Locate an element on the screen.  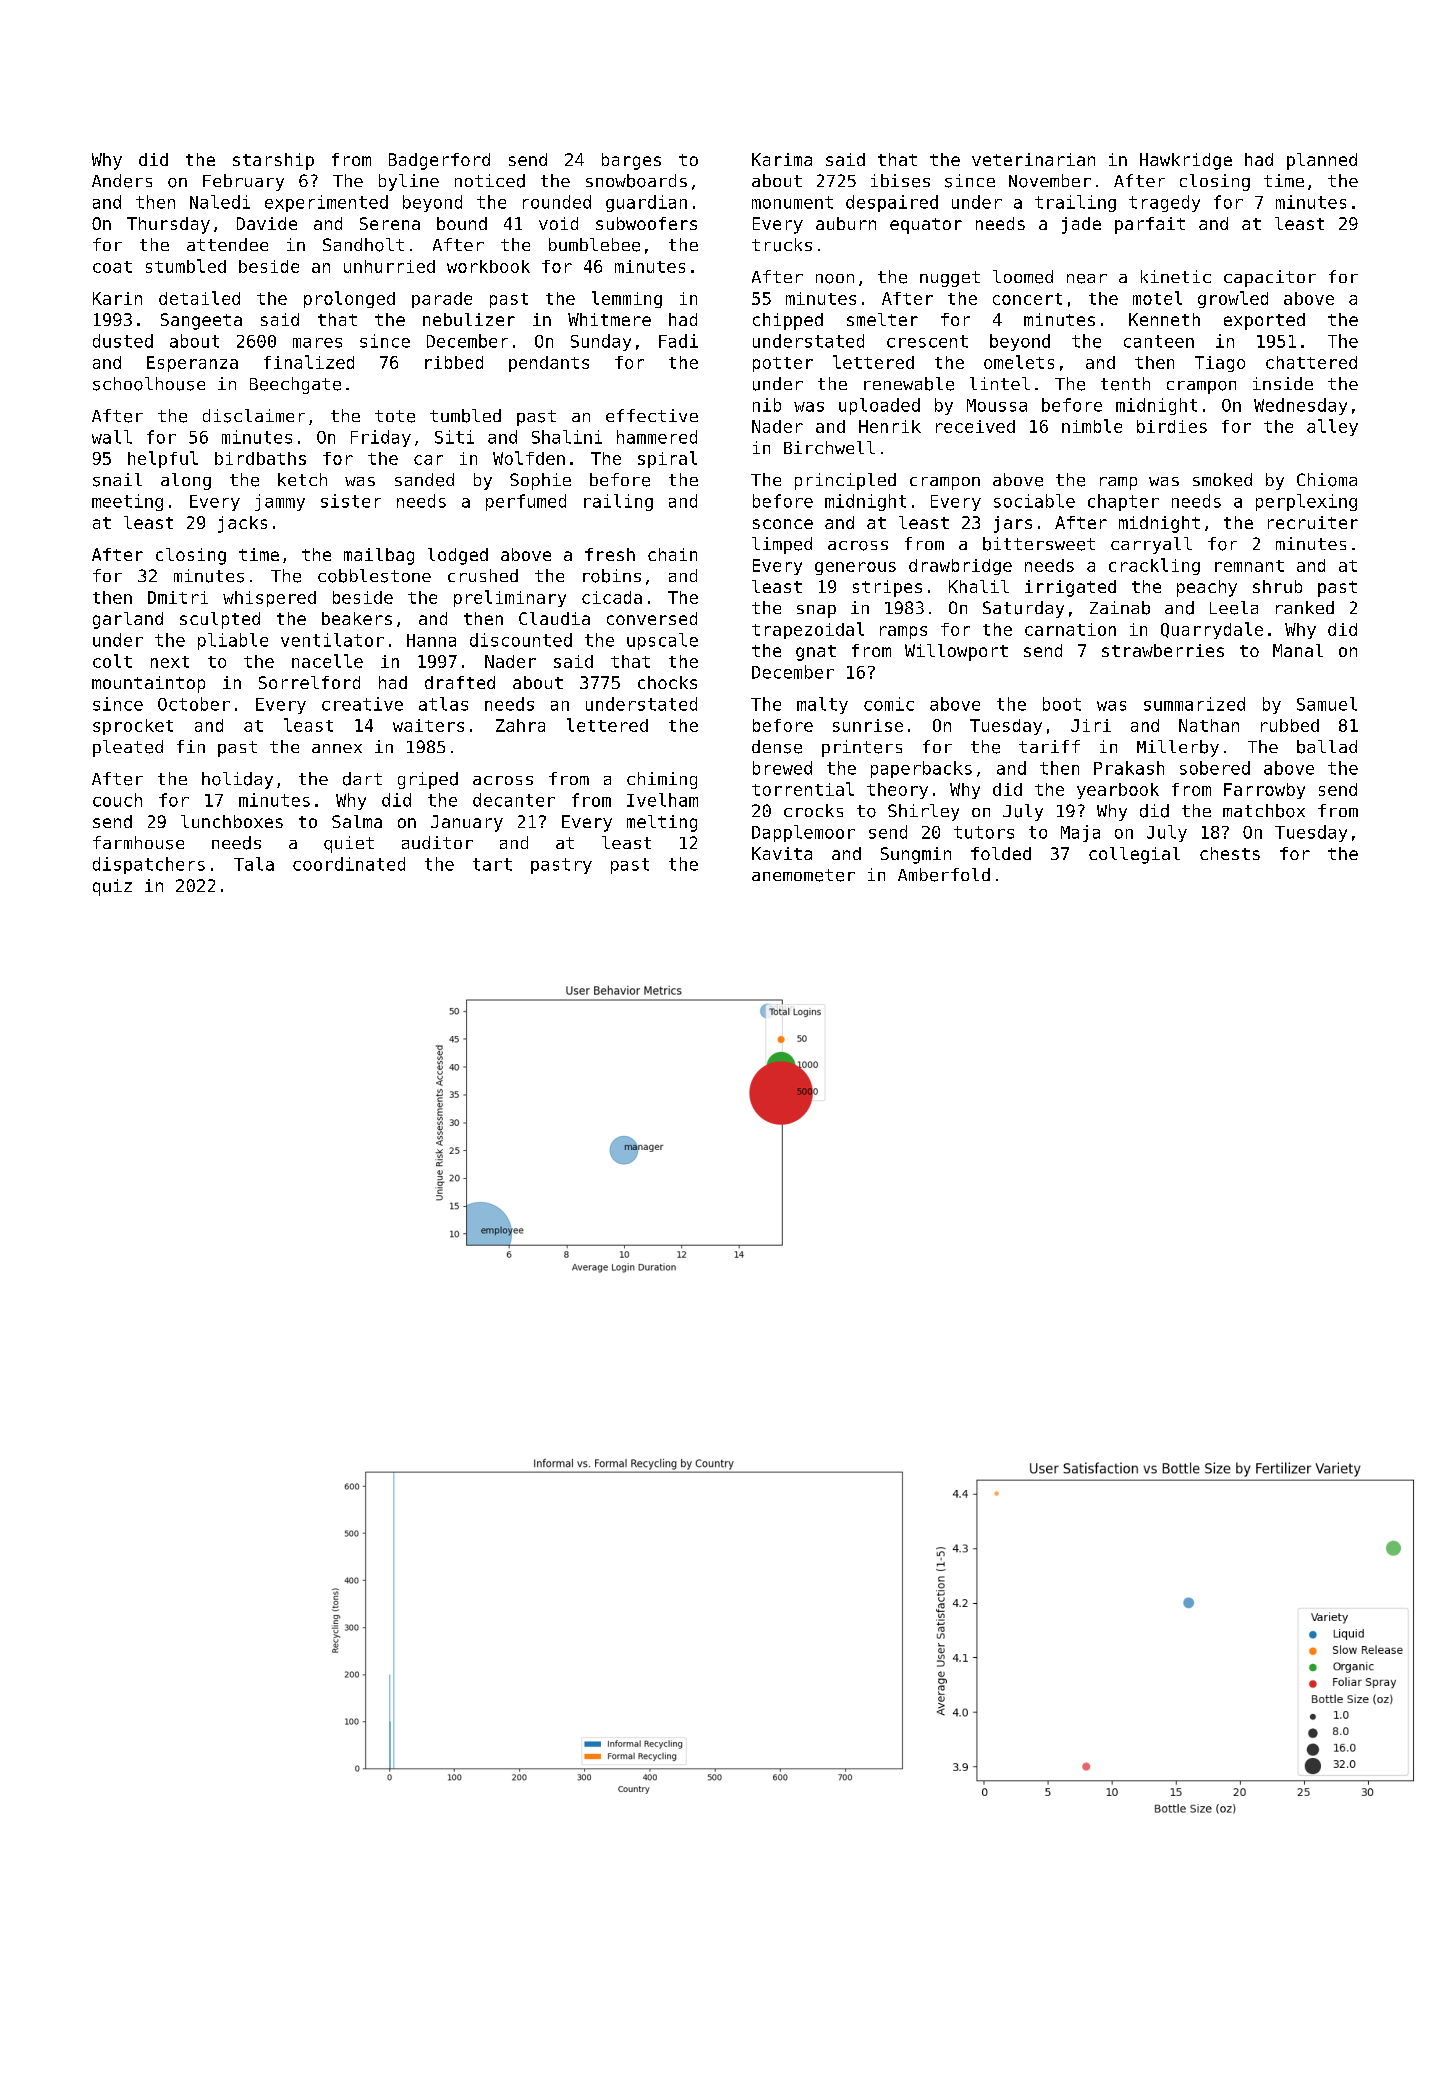
smoked is located at coordinates (1222, 480).
